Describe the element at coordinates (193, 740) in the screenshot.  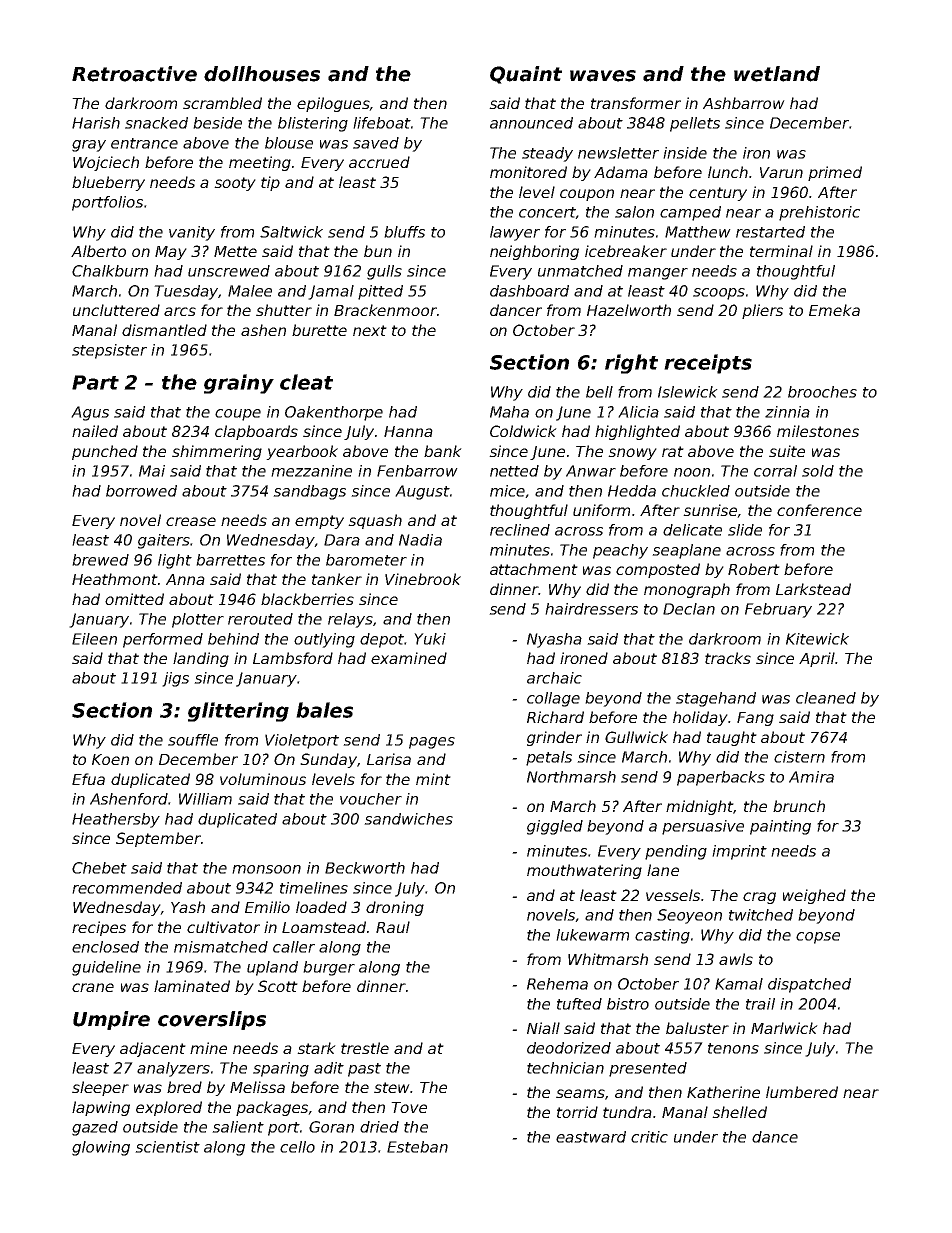
I see `souffle` at that location.
